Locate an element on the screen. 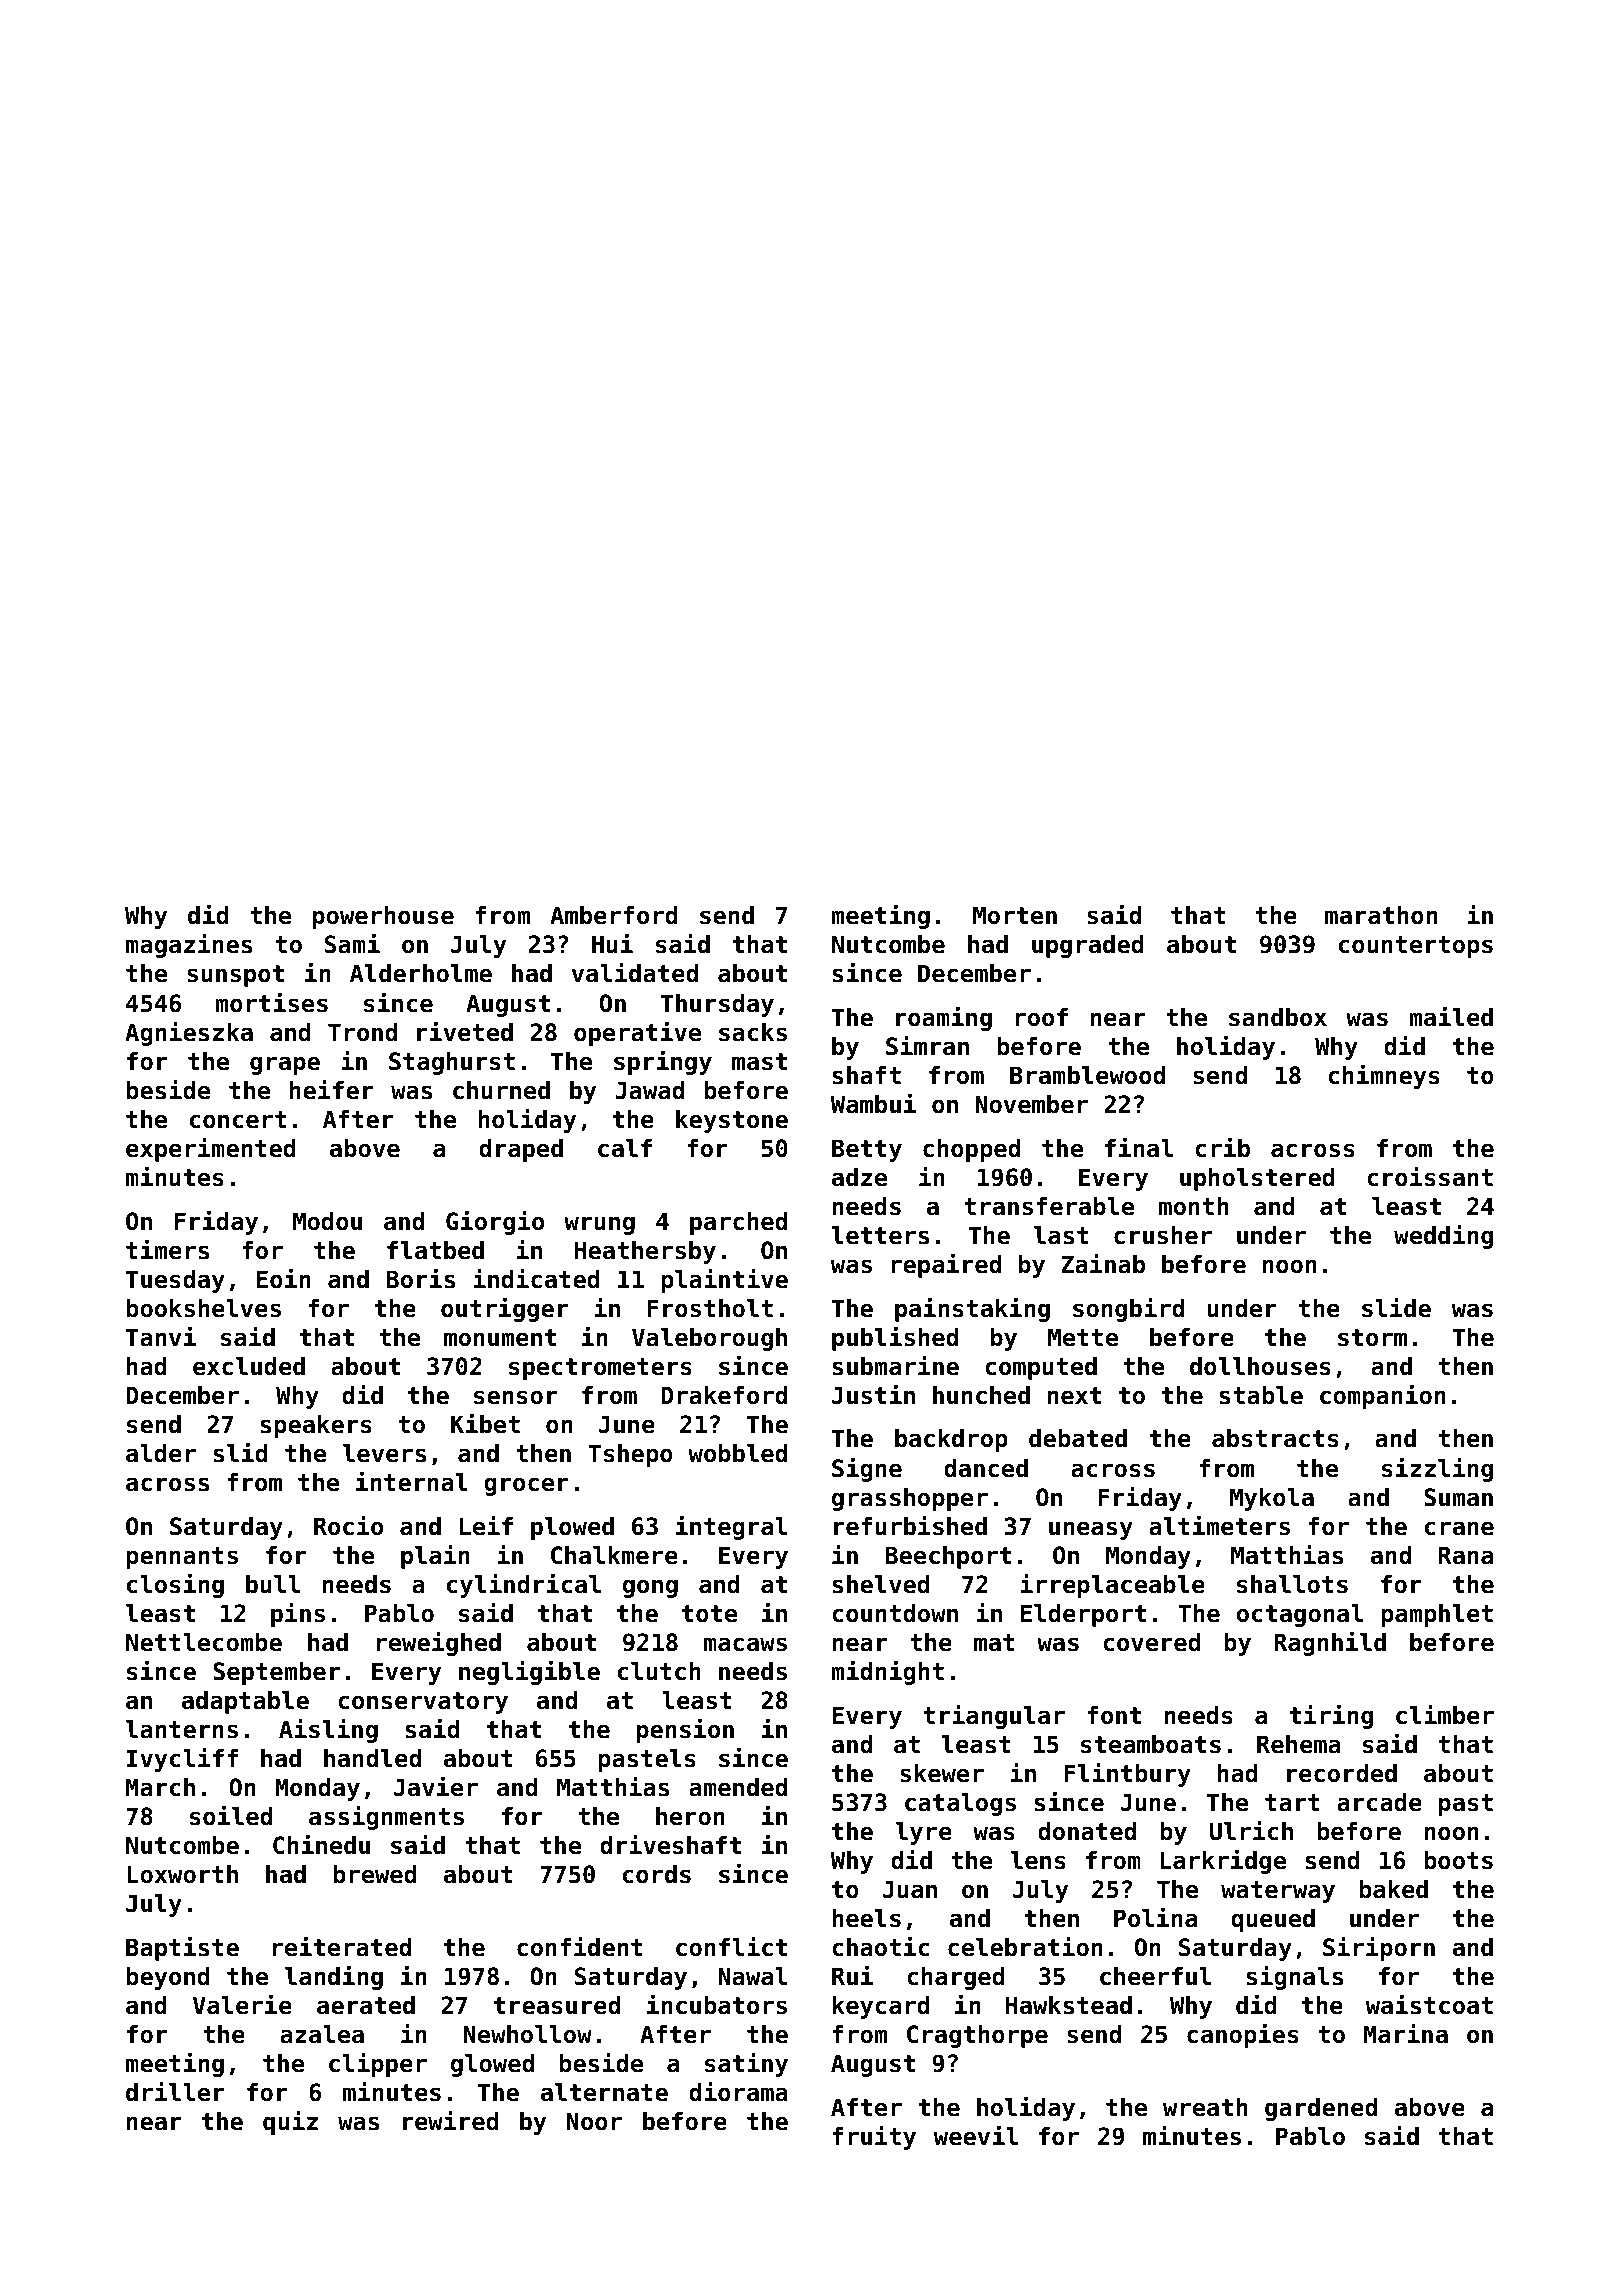 This screenshot has height=2292, width=1620. marathon is located at coordinates (1381, 915).
